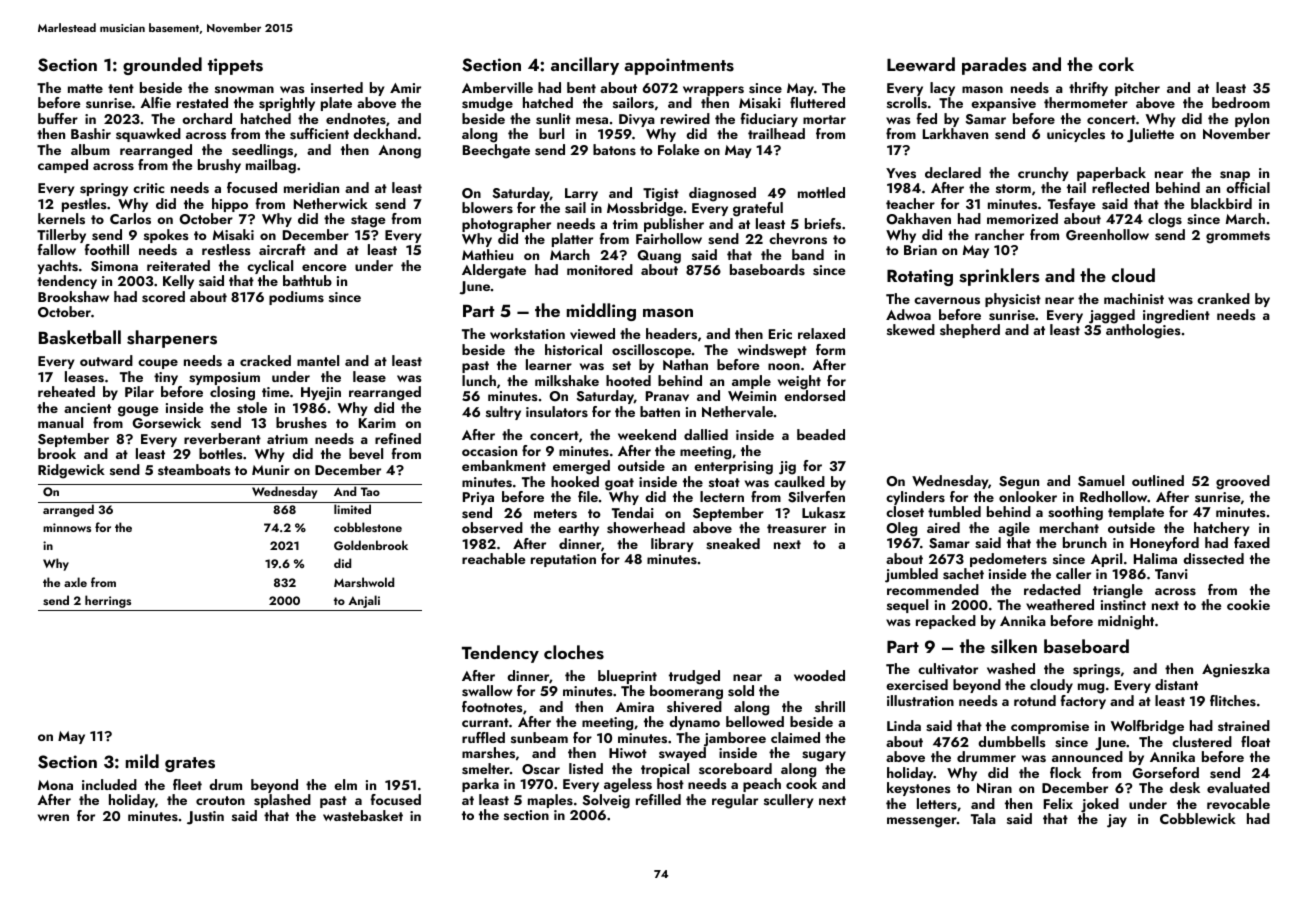 The image size is (1308, 924). What do you see at coordinates (808, 254) in the image?
I see `band` at bounding box center [808, 254].
